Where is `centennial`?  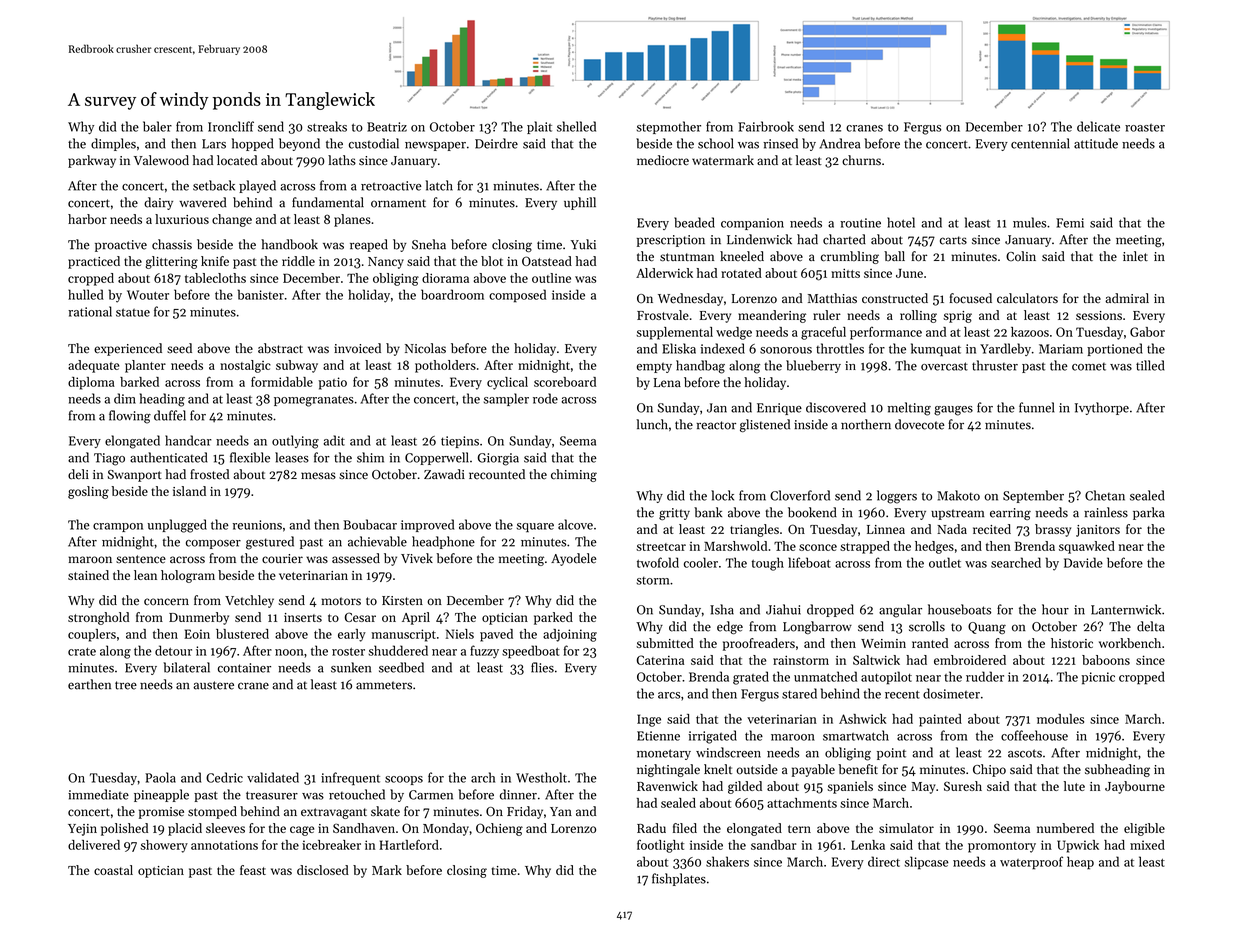
centennial is located at coordinates (1040, 143).
